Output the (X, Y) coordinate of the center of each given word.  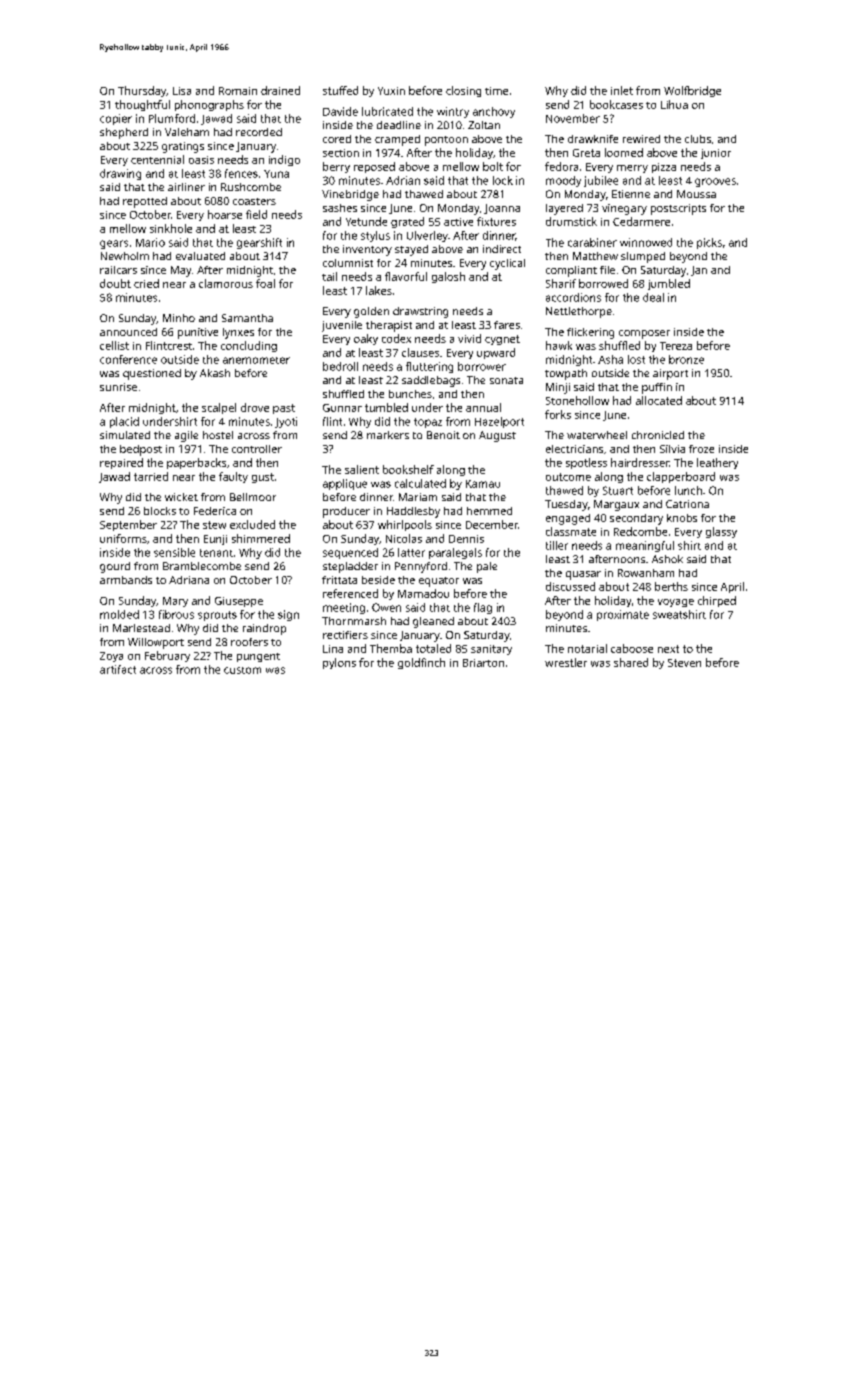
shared (631, 662)
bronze (686, 359)
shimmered (261, 538)
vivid (469, 338)
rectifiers (345, 635)
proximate (623, 615)
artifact (118, 669)
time (496, 91)
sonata (506, 380)
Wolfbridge (692, 91)
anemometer (256, 360)
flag (483, 608)
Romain (238, 91)
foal (265, 283)
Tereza (676, 346)
